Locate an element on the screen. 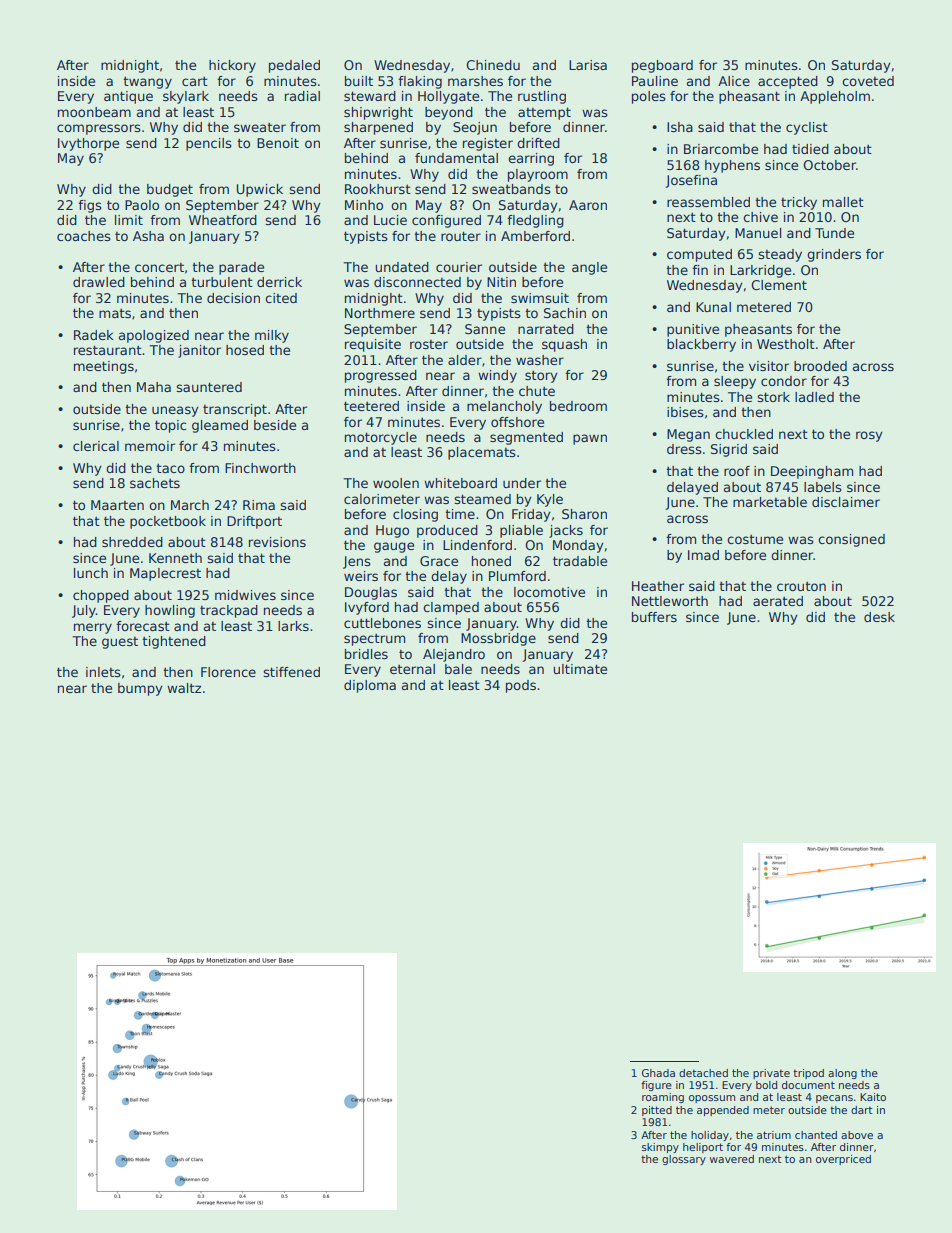  Chinedu is located at coordinates (493, 65).
